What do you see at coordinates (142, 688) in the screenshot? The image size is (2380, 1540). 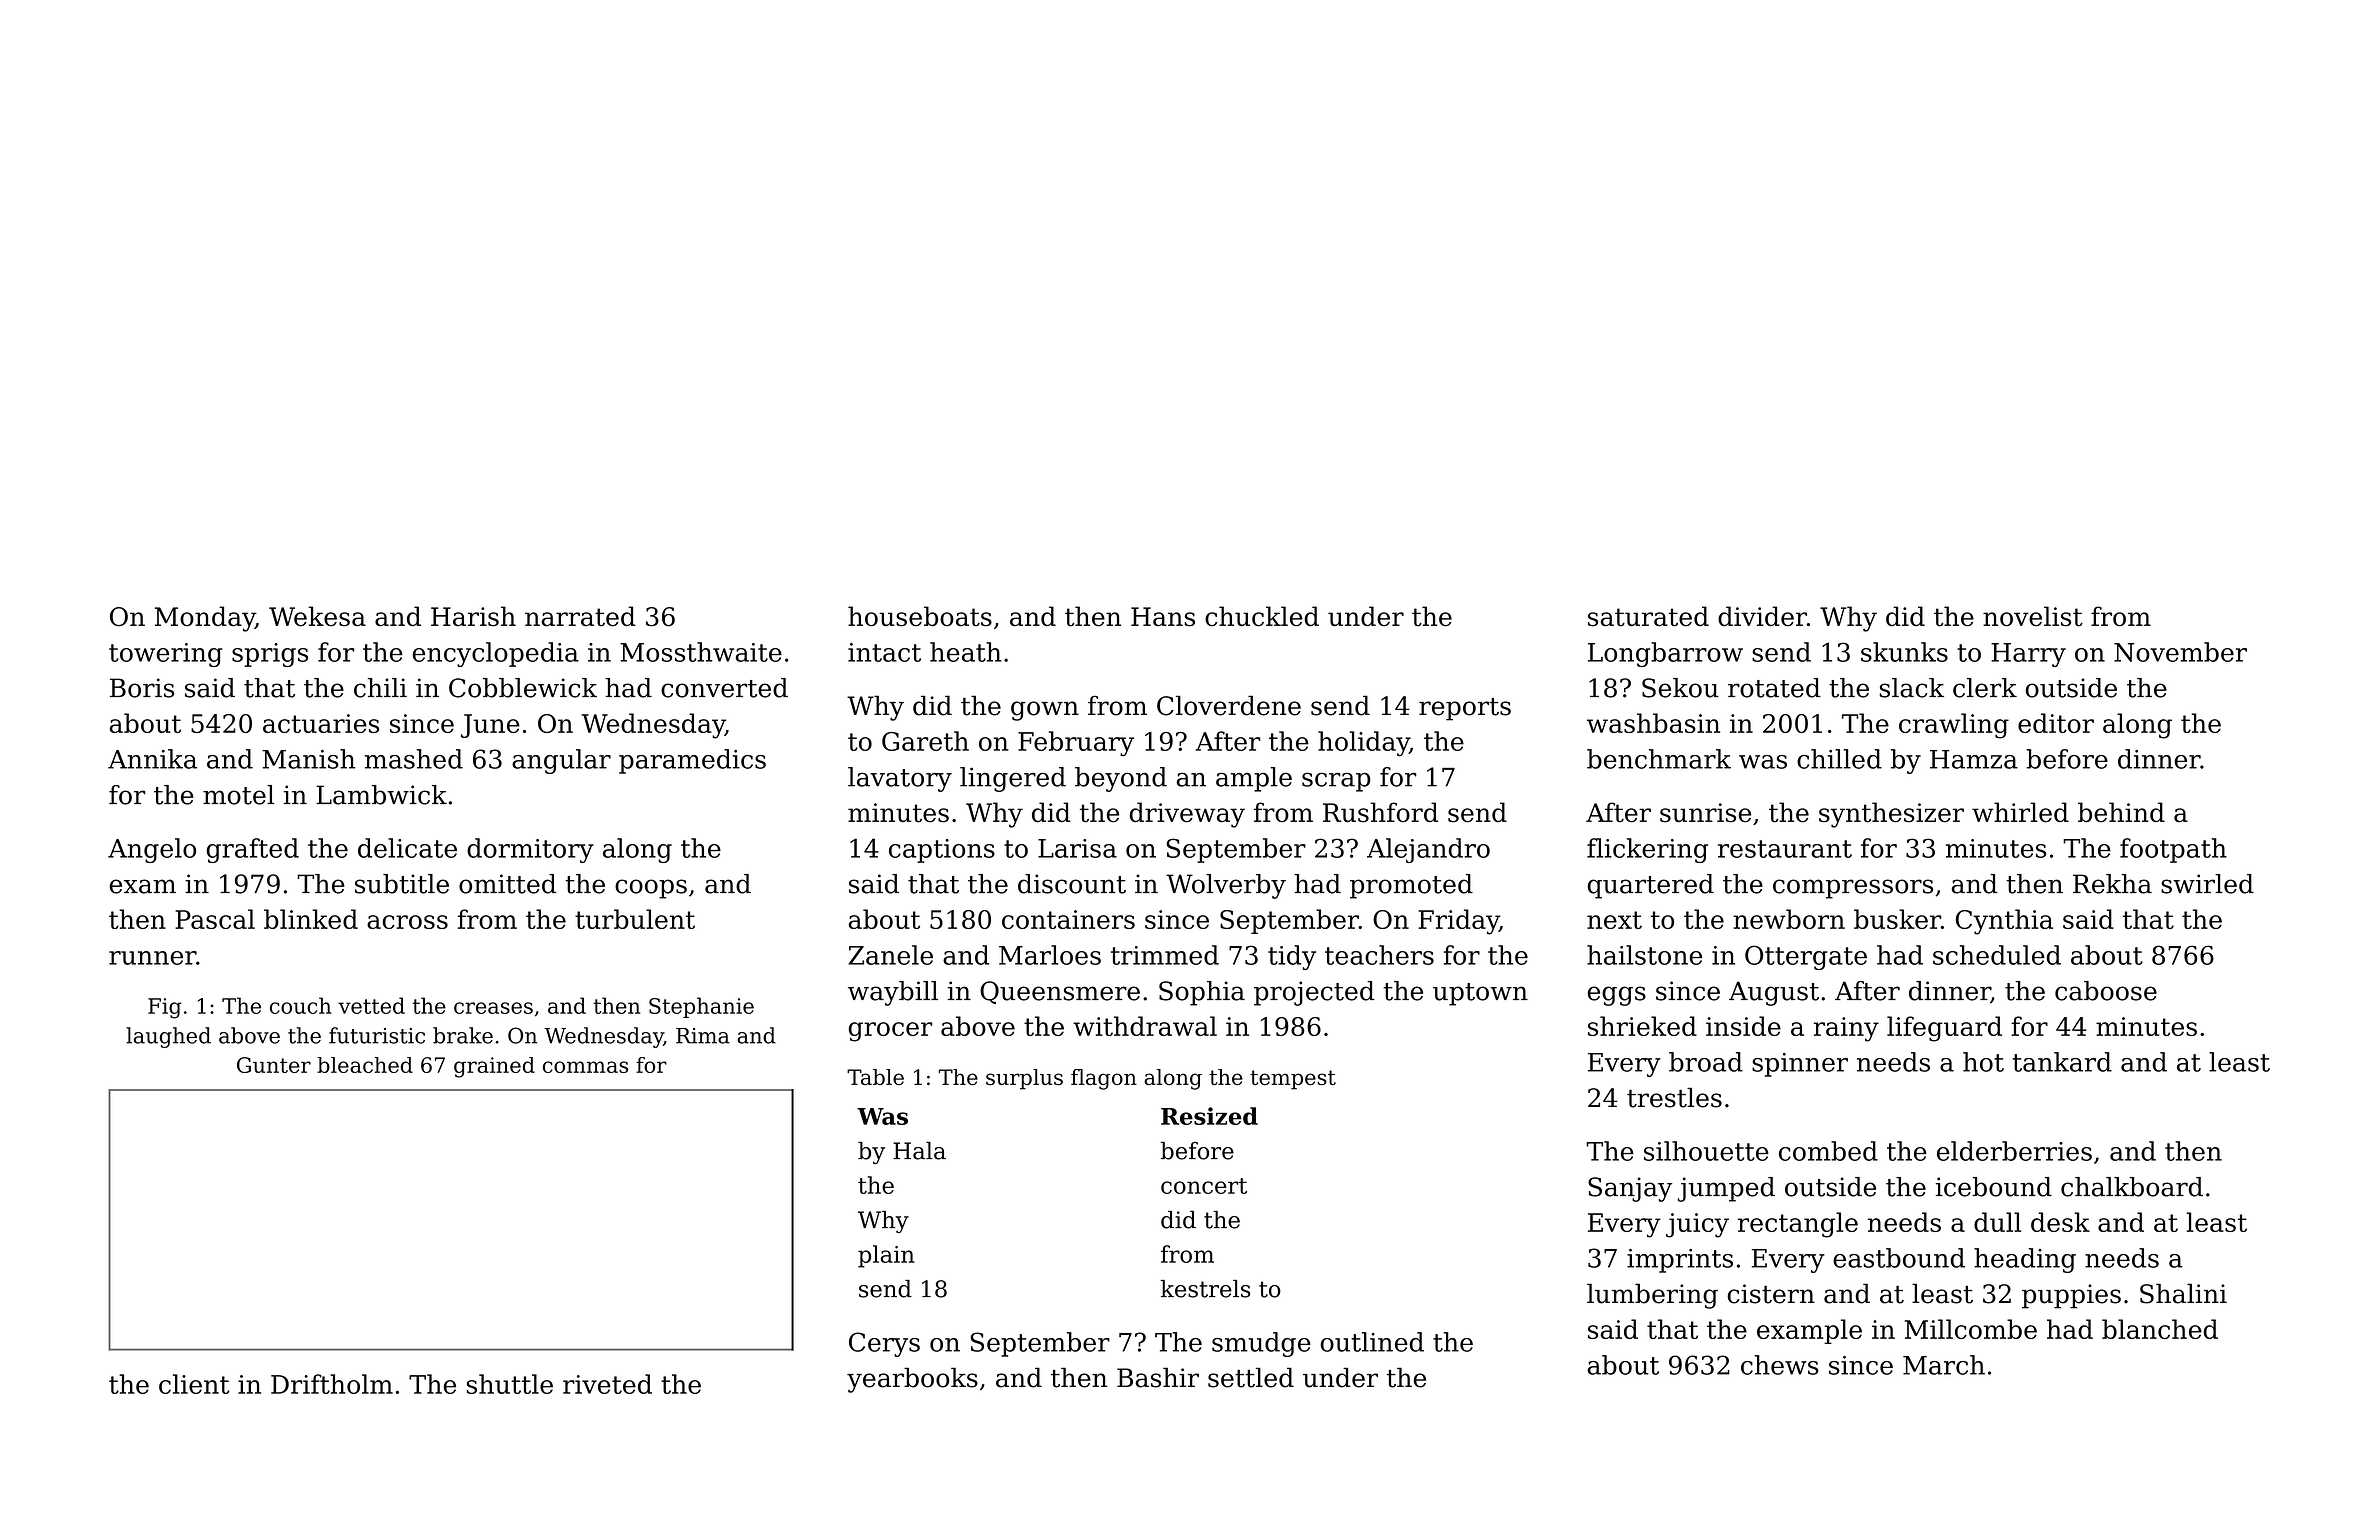 I see `Boris` at bounding box center [142, 688].
